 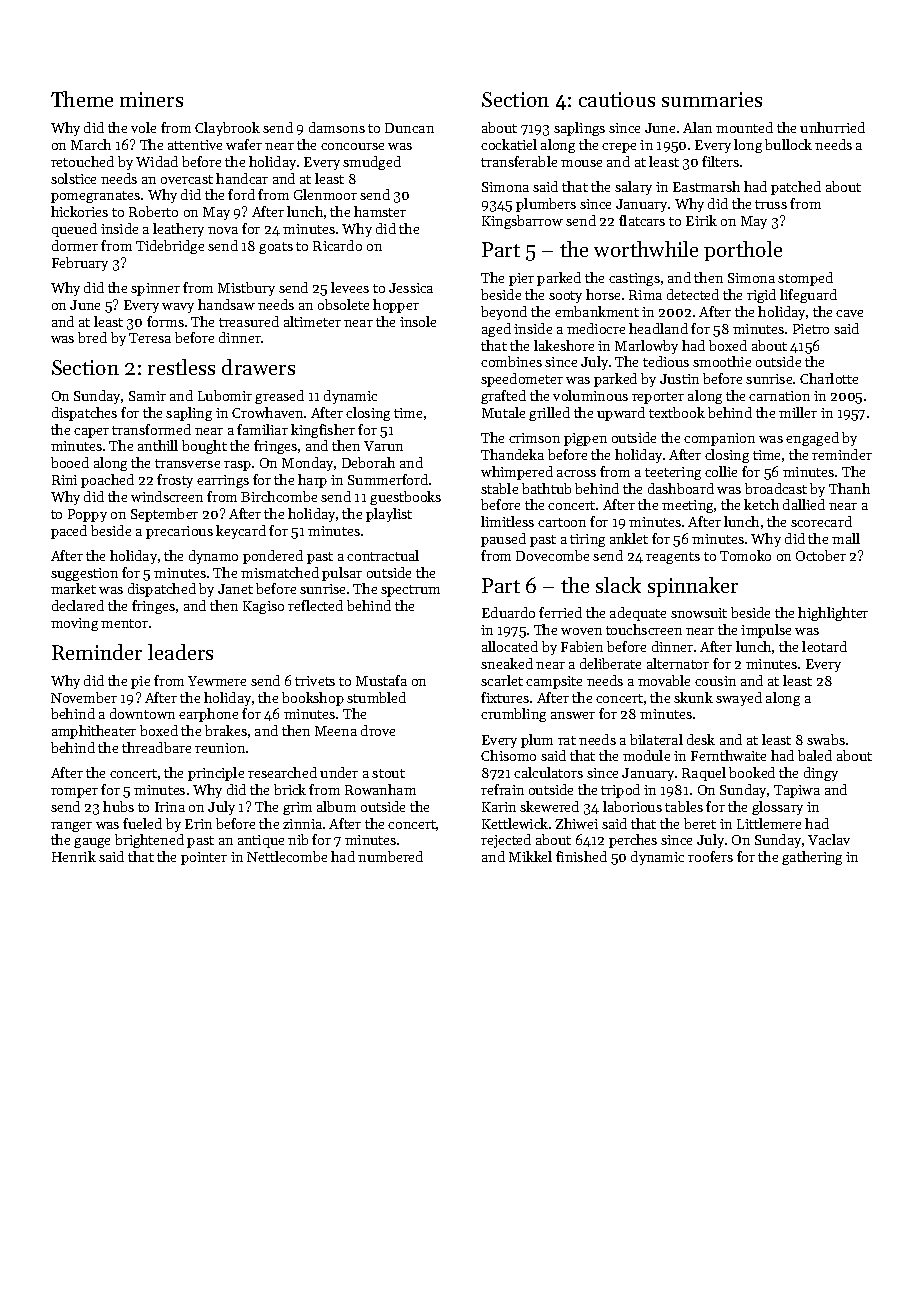 I want to click on downtown, so click(x=142, y=713).
